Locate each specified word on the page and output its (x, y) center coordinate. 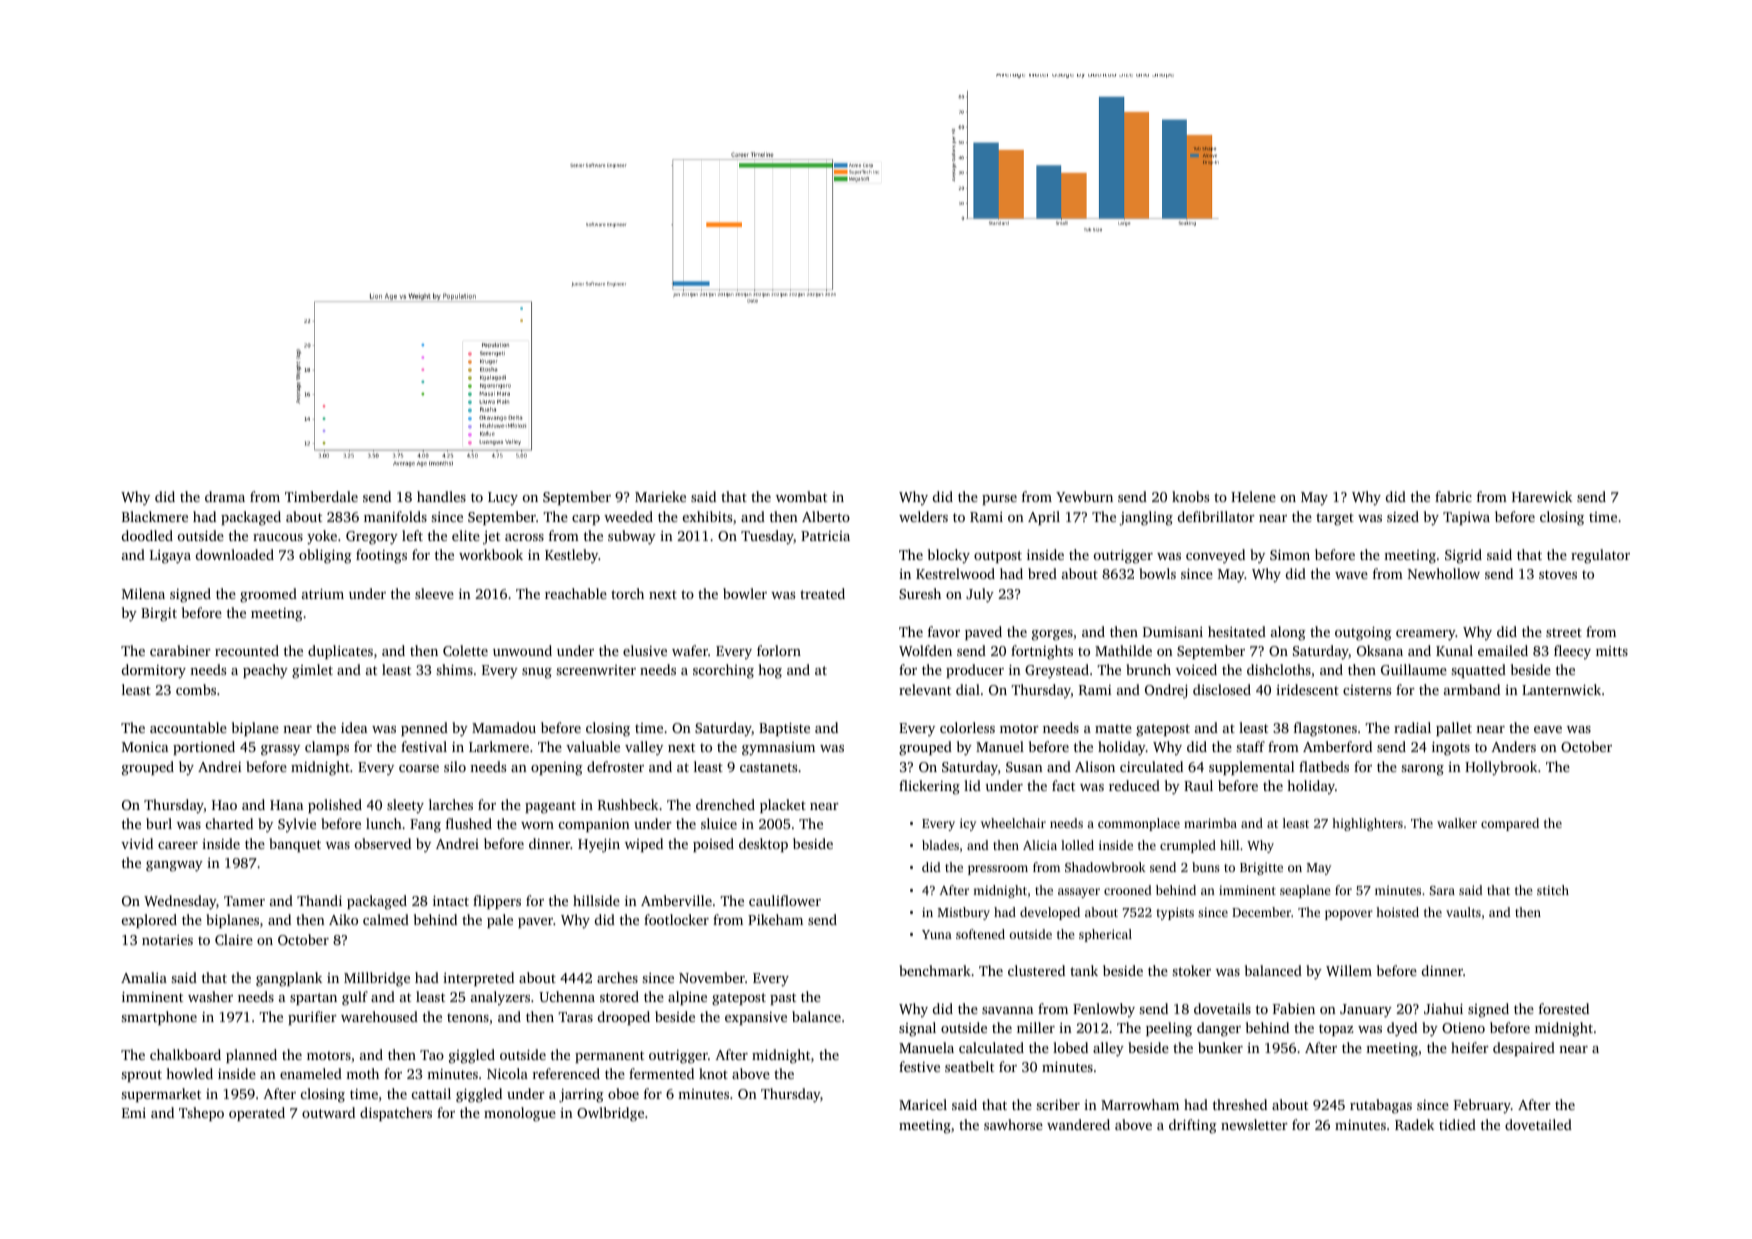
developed (1050, 913)
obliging (325, 556)
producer (975, 671)
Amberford (1337, 746)
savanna (1007, 1010)
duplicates (340, 652)
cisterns (1367, 690)
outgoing (1363, 633)
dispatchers (396, 1114)
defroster (615, 766)
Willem (1349, 970)
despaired (1524, 1049)
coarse (419, 768)
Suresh (920, 593)
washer (210, 996)
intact (451, 900)
